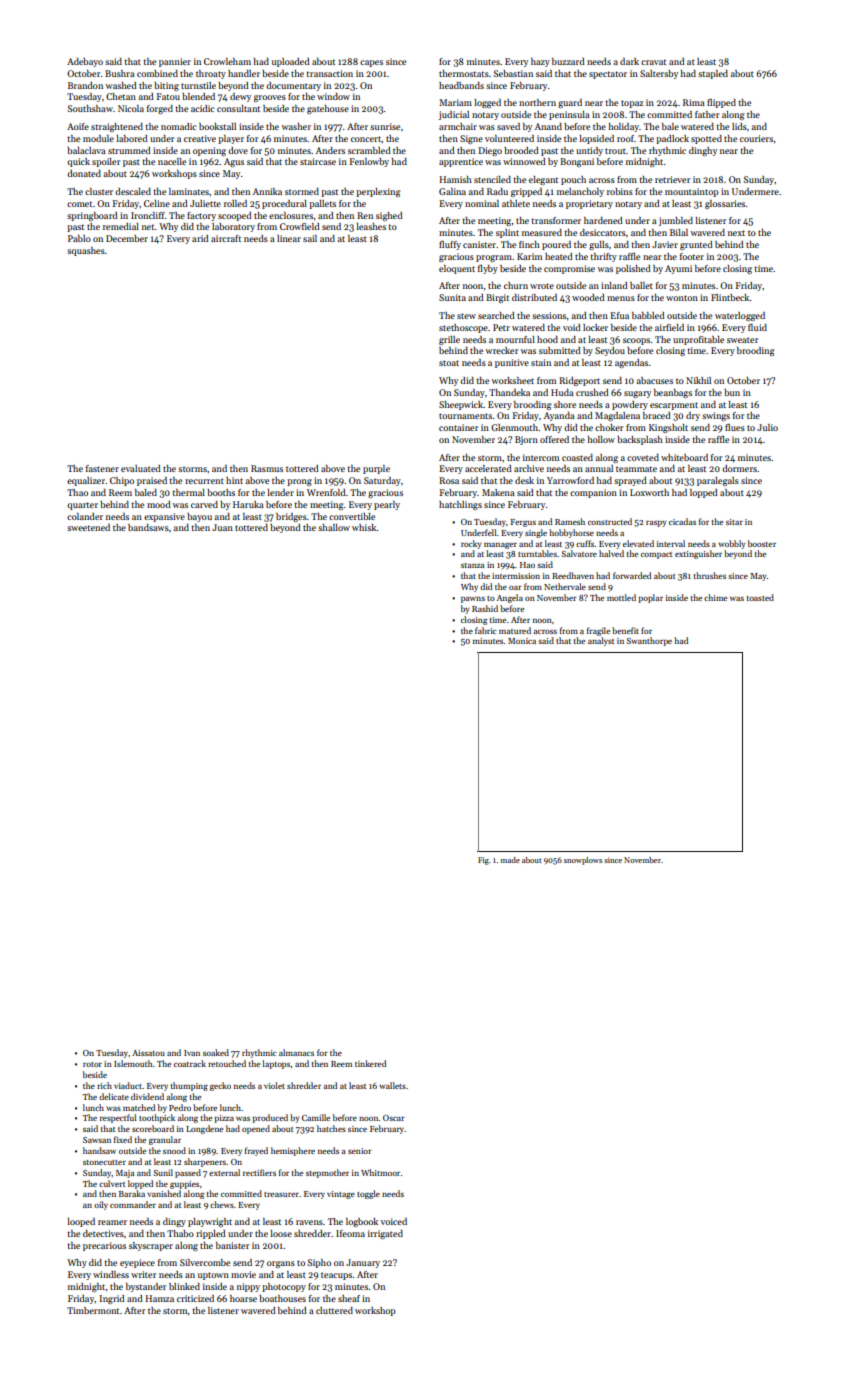 This screenshot has width=849, height=1400. Describe the element at coordinates (99, 1150) in the screenshot. I see `handsaw` at that location.
